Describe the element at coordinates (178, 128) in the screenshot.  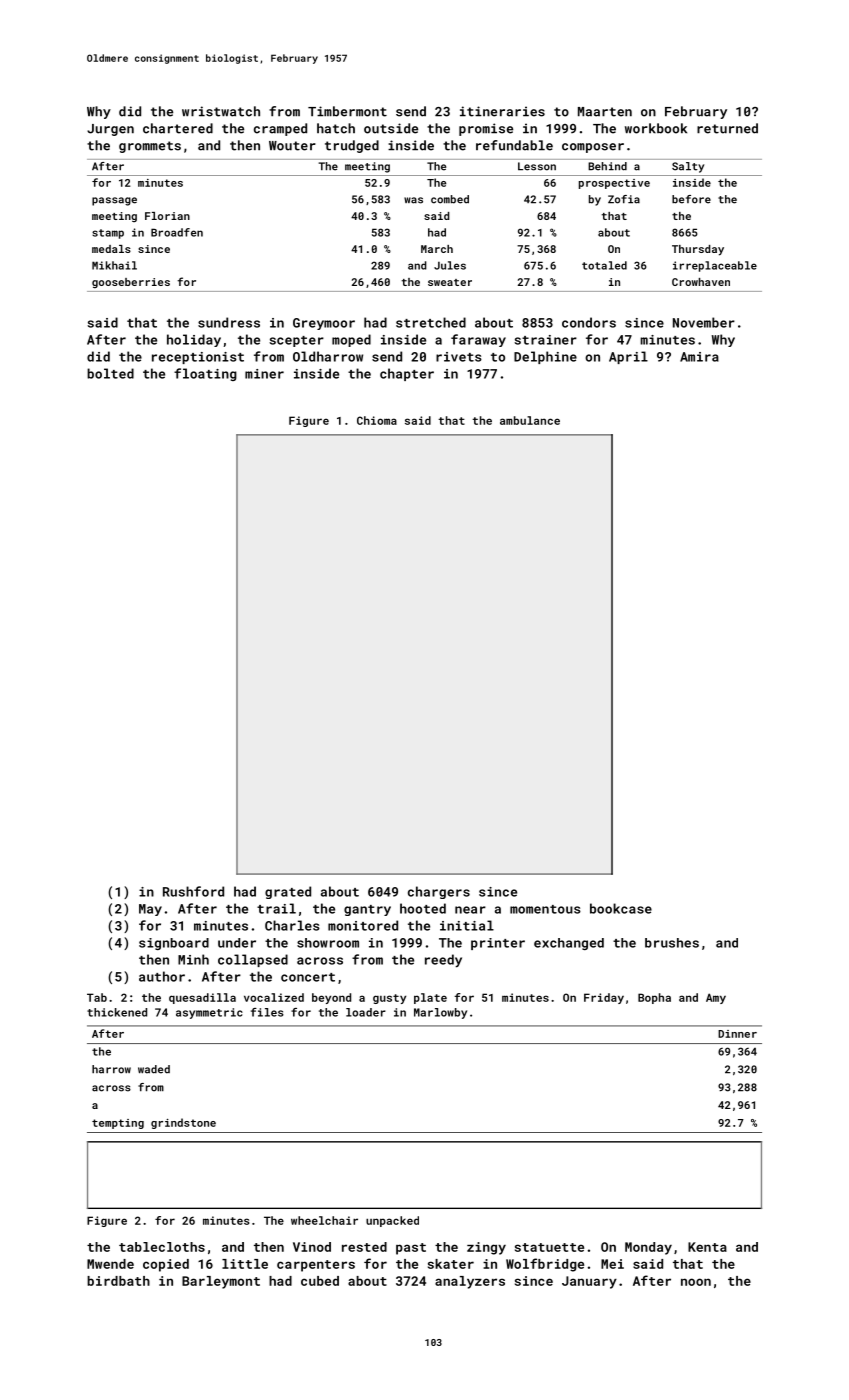
I see `chartered` at that location.
